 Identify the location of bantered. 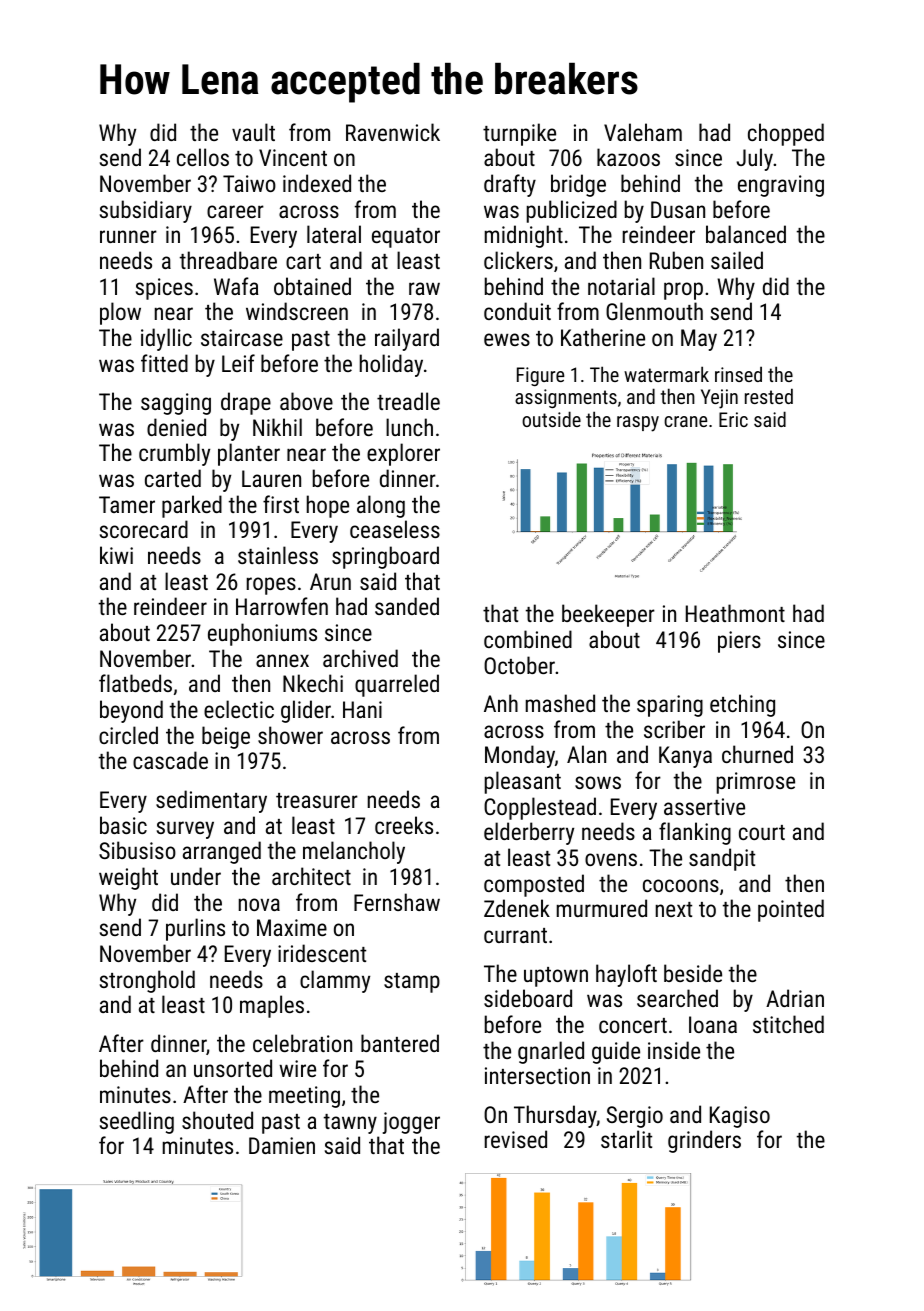
(400, 1043).
